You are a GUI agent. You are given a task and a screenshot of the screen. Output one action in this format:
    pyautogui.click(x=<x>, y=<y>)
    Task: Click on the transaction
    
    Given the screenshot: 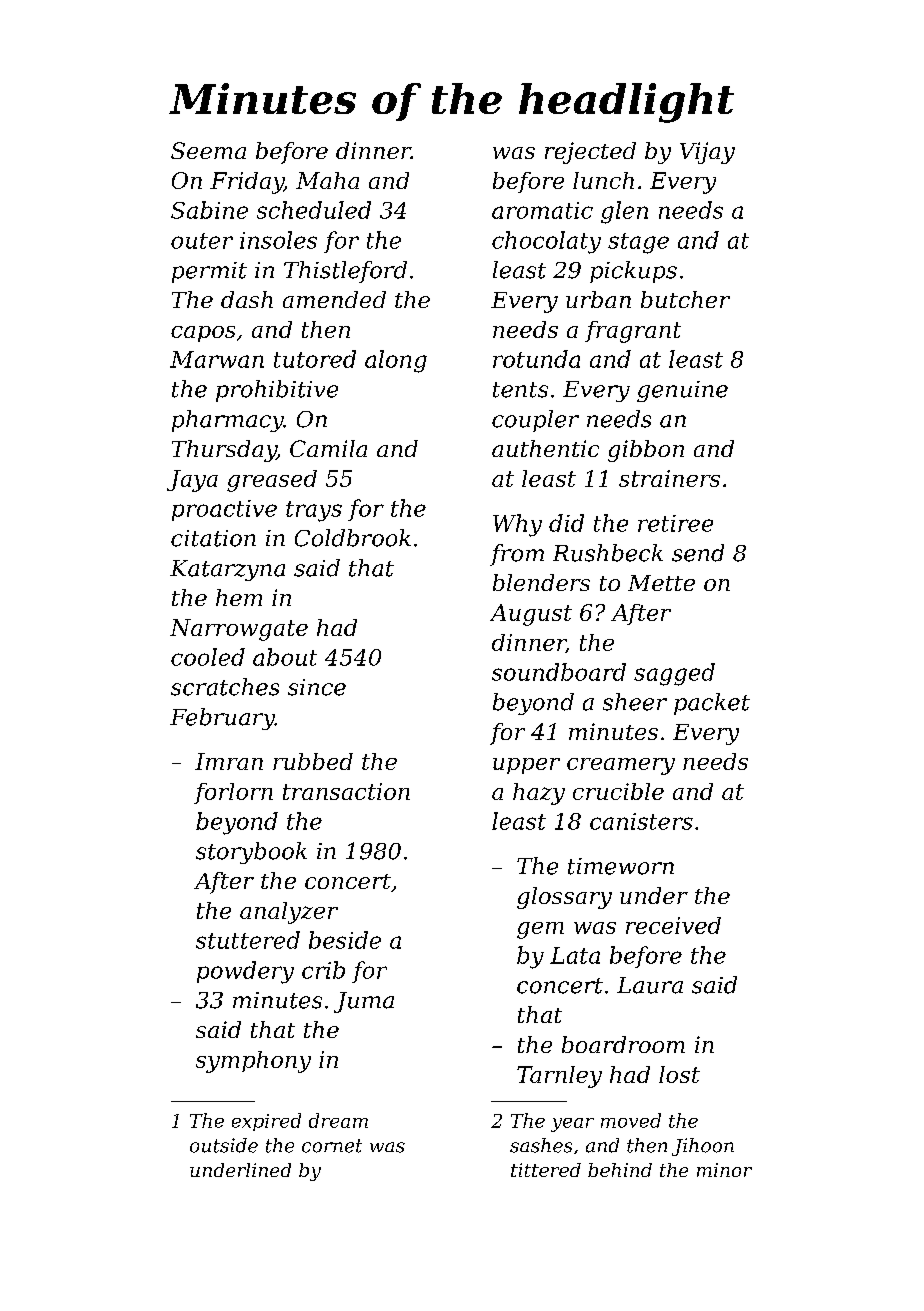 What is the action you would take?
    pyautogui.click(x=346, y=791)
